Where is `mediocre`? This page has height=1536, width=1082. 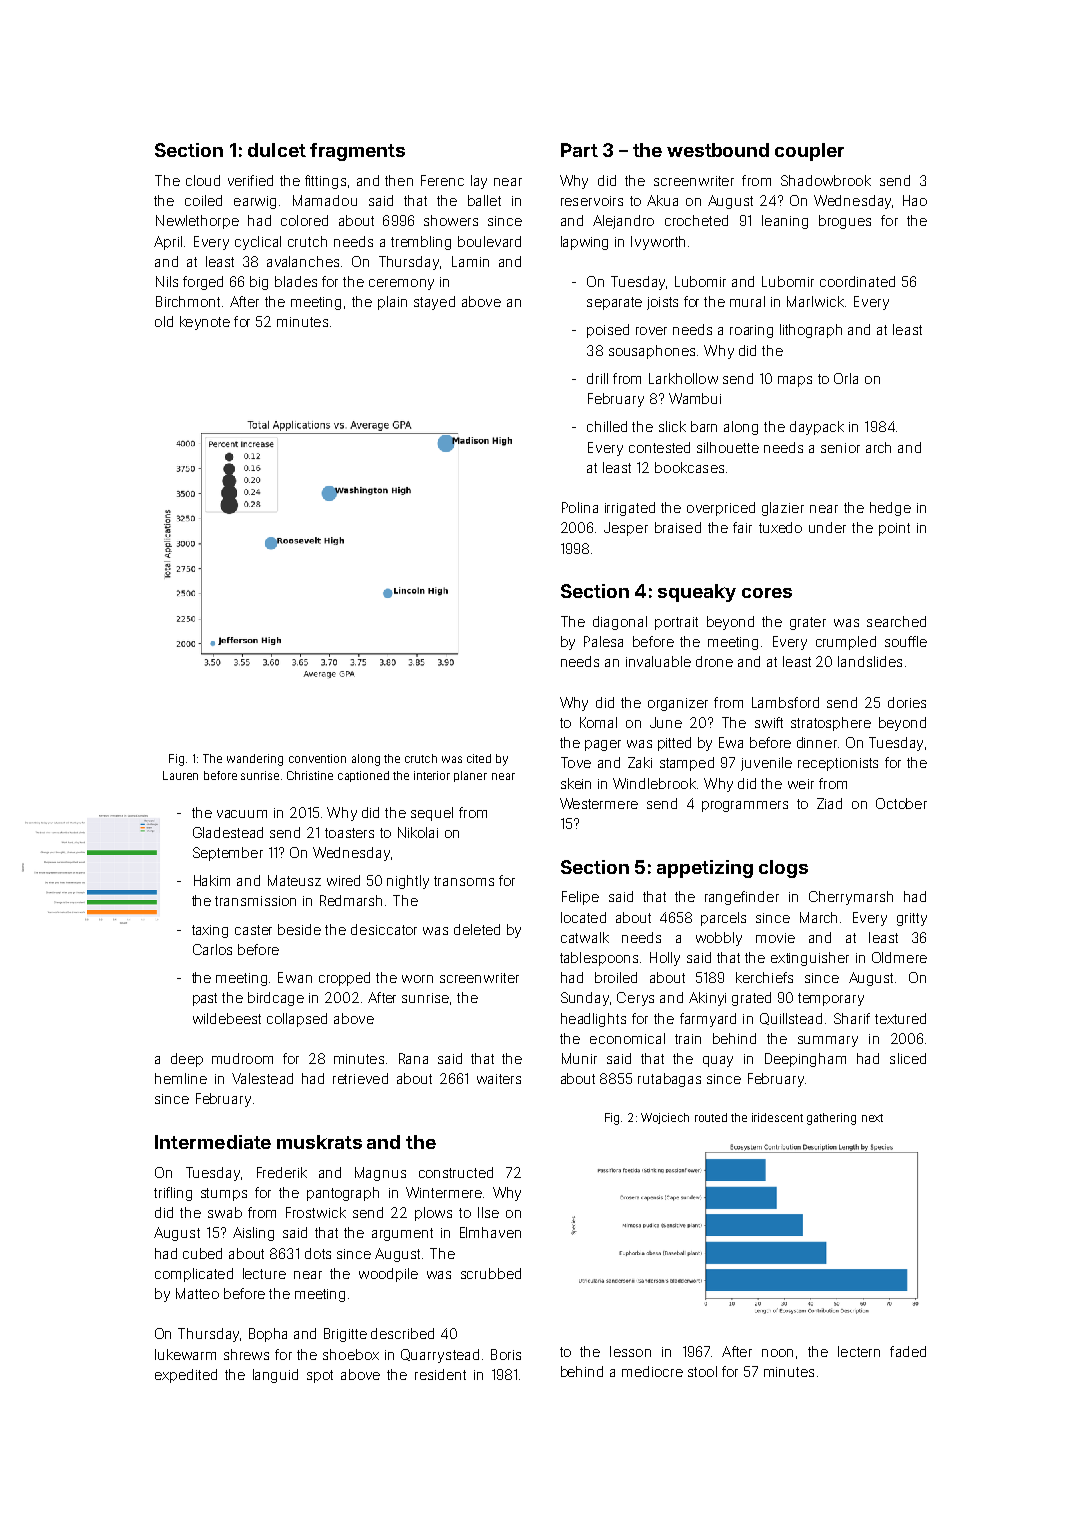 mediocre is located at coordinates (652, 1371).
